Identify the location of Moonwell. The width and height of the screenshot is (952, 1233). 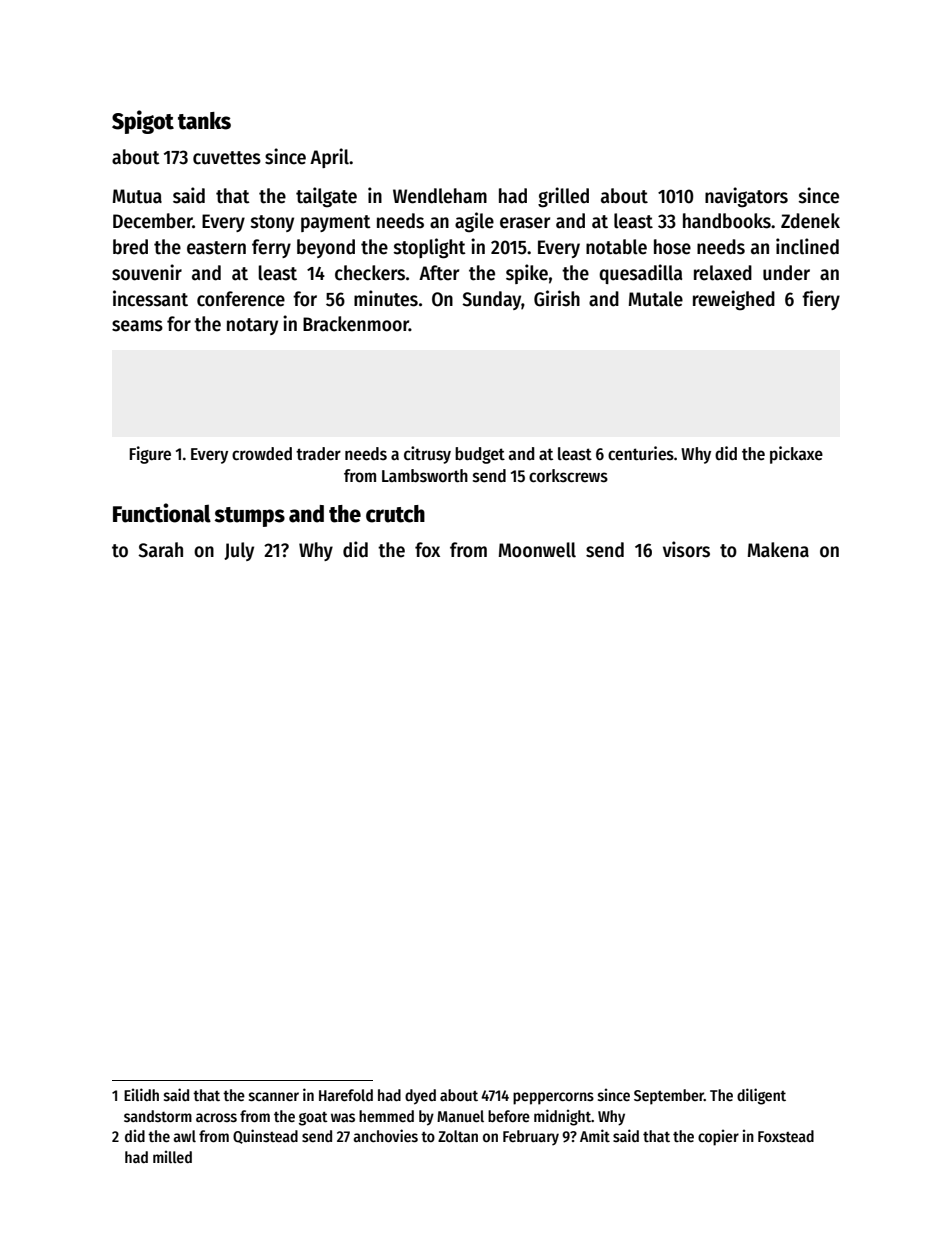
(537, 550).
